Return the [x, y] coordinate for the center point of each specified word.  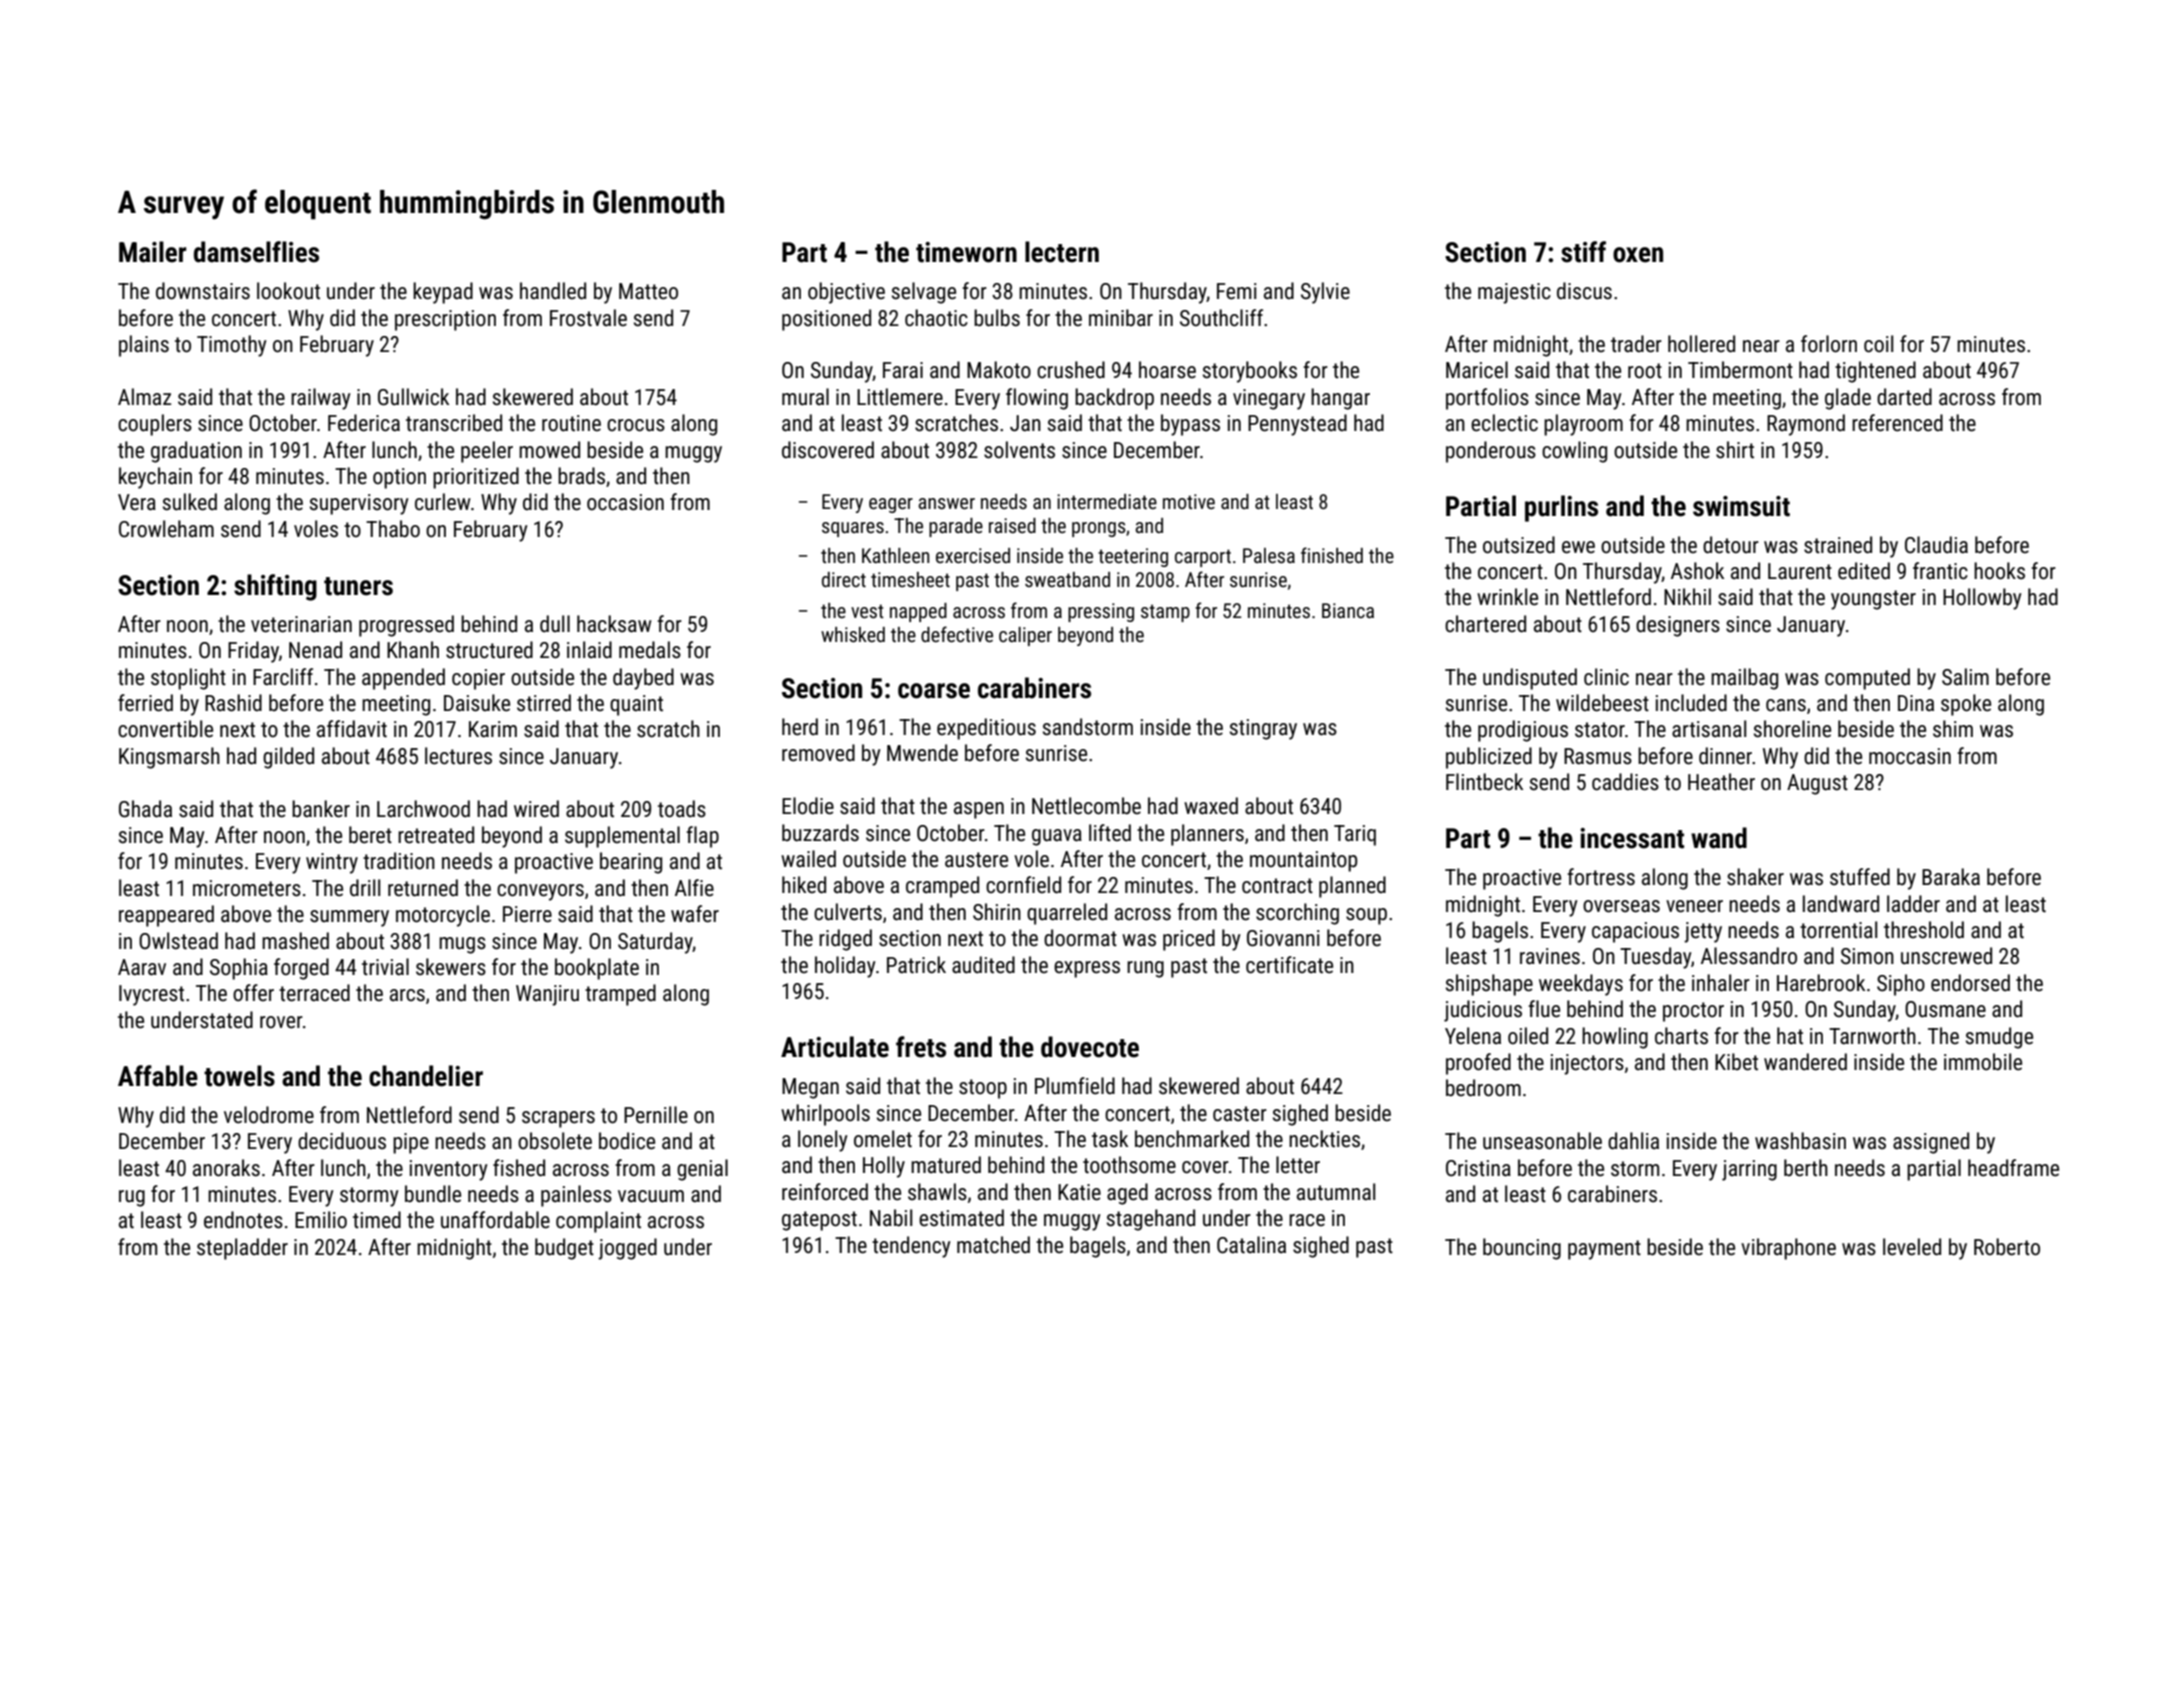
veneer [1694, 906]
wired [536, 809]
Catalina [1251, 1245]
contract [1277, 886]
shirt [1735, 450]
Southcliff [1221, 318]
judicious [1483, 1011]
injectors [1587, 1064]
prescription [445, 320]
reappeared [166, 916]
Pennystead [1297, 425]
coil [1878, 344]
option [399, 478]
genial [702, 1170]
